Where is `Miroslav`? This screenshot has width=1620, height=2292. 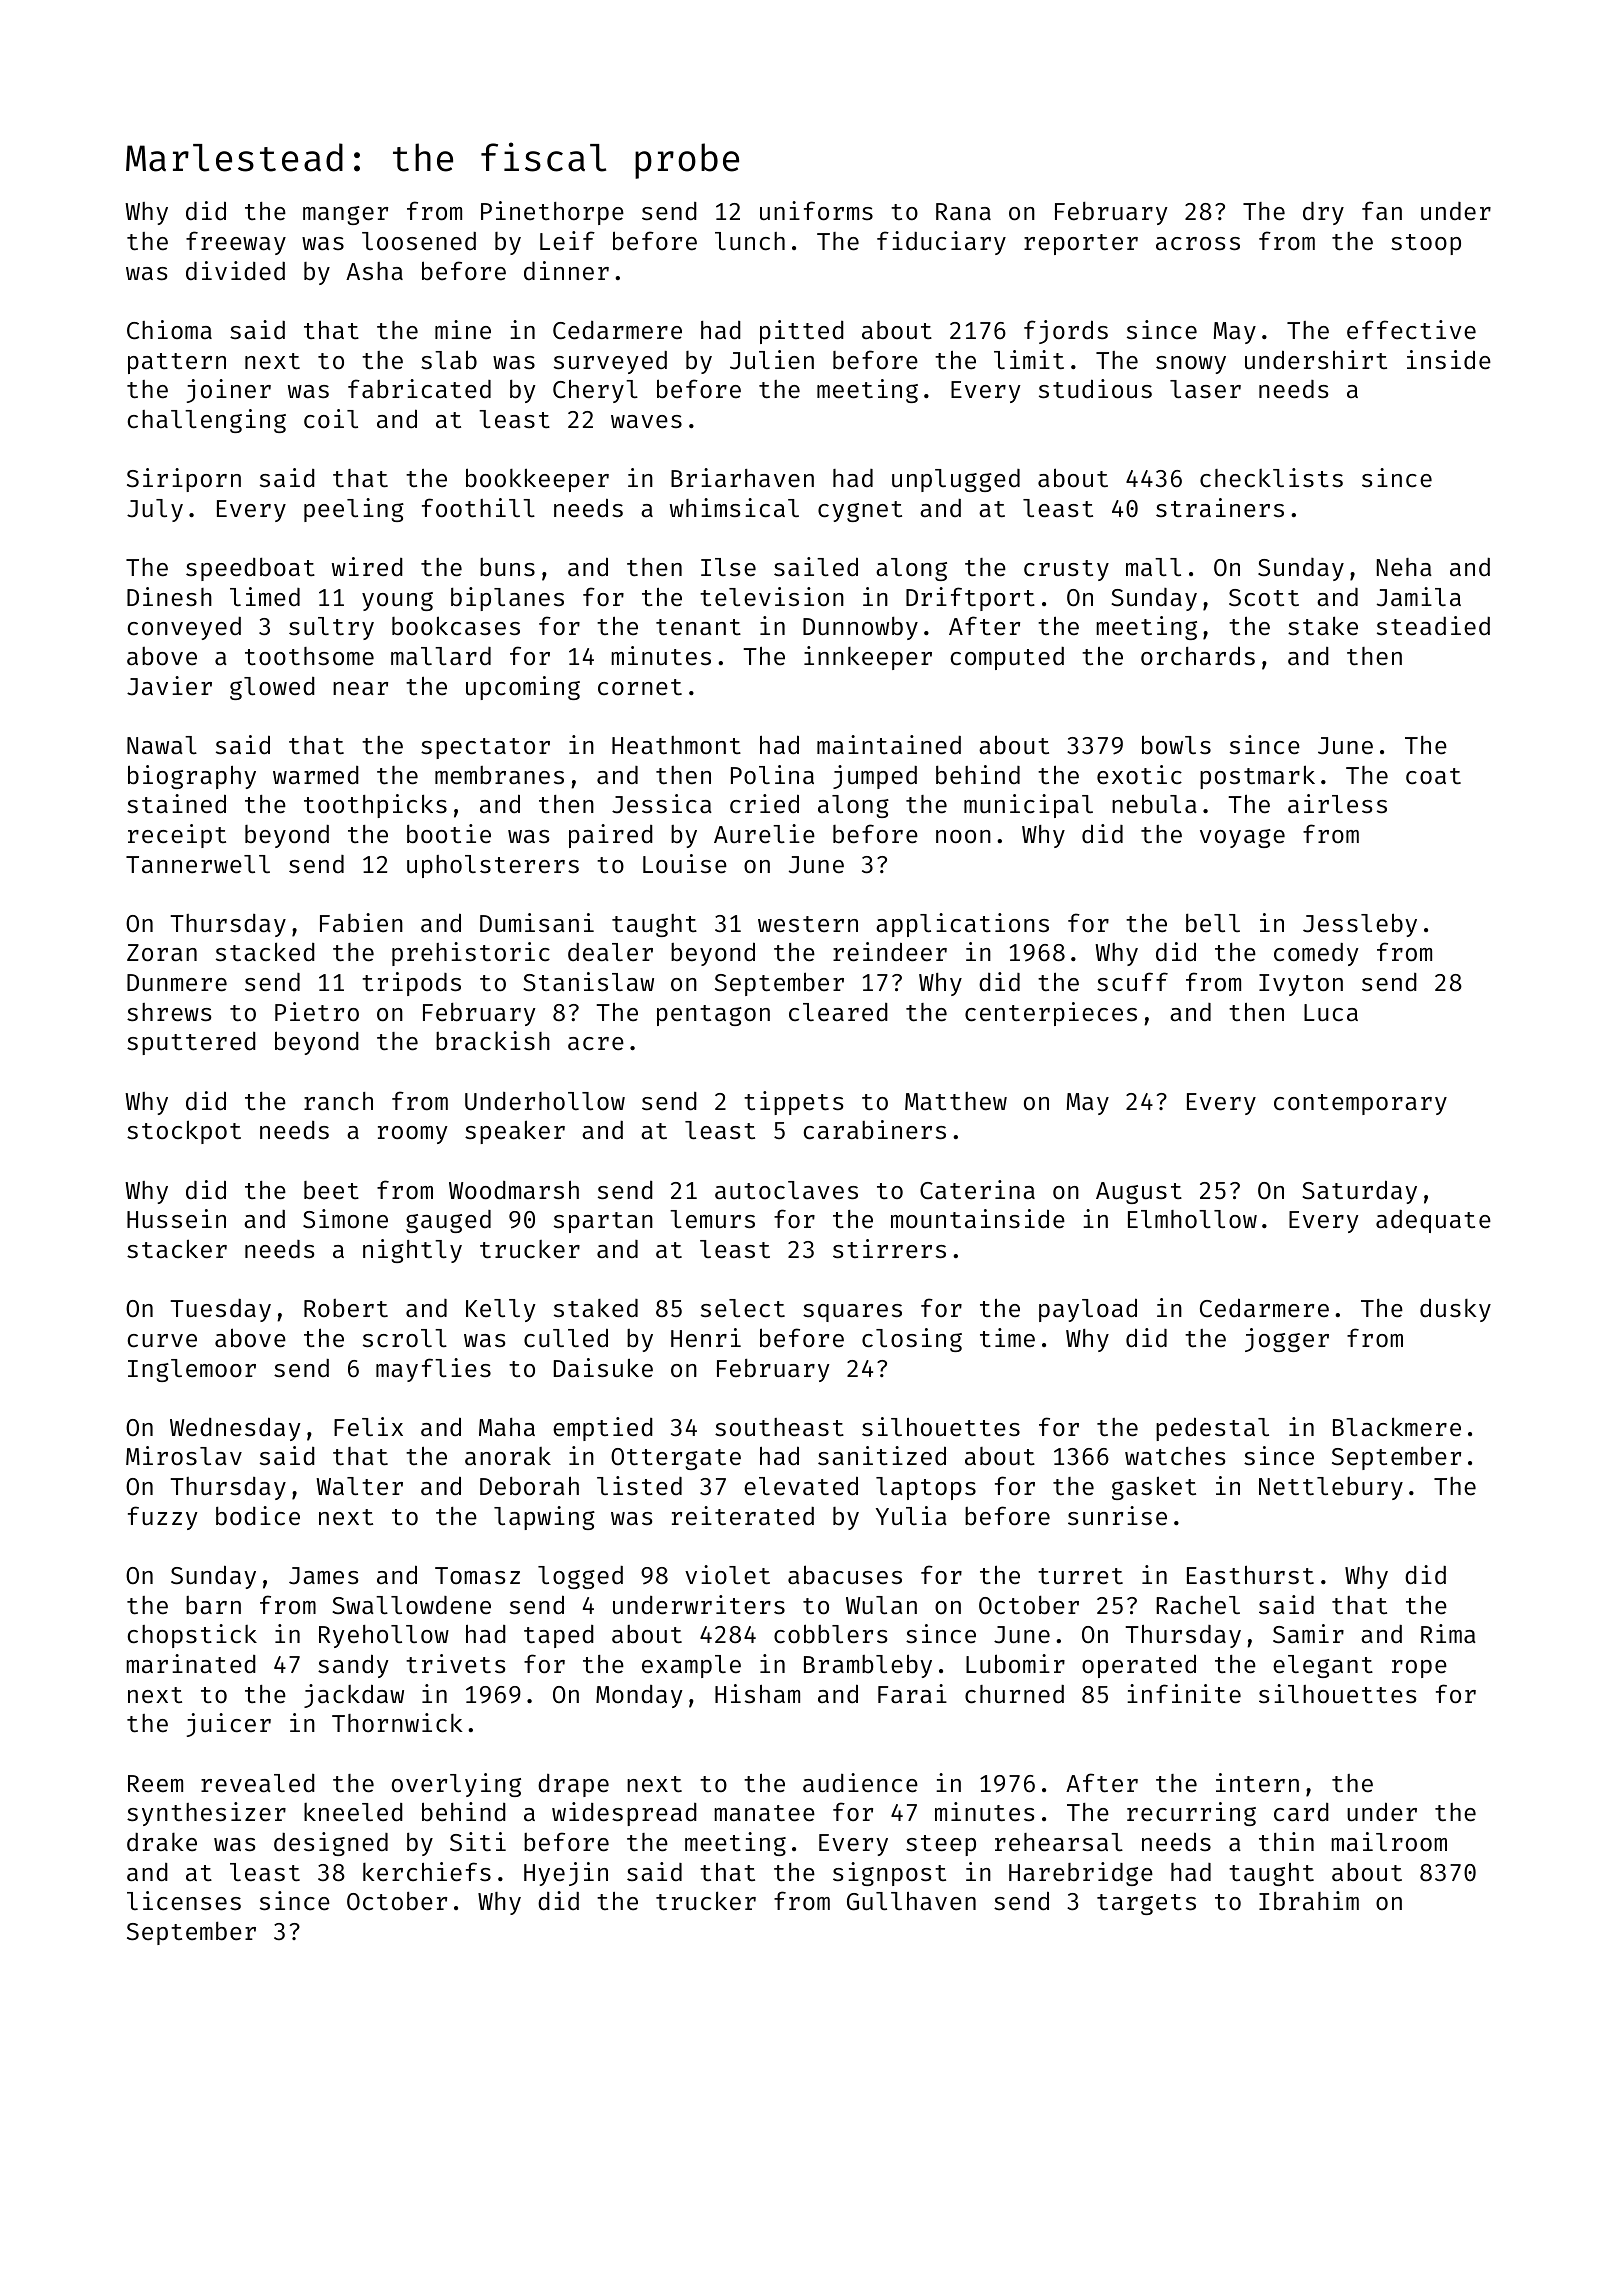
Miroslav is located at coordinates (184, 1456).
